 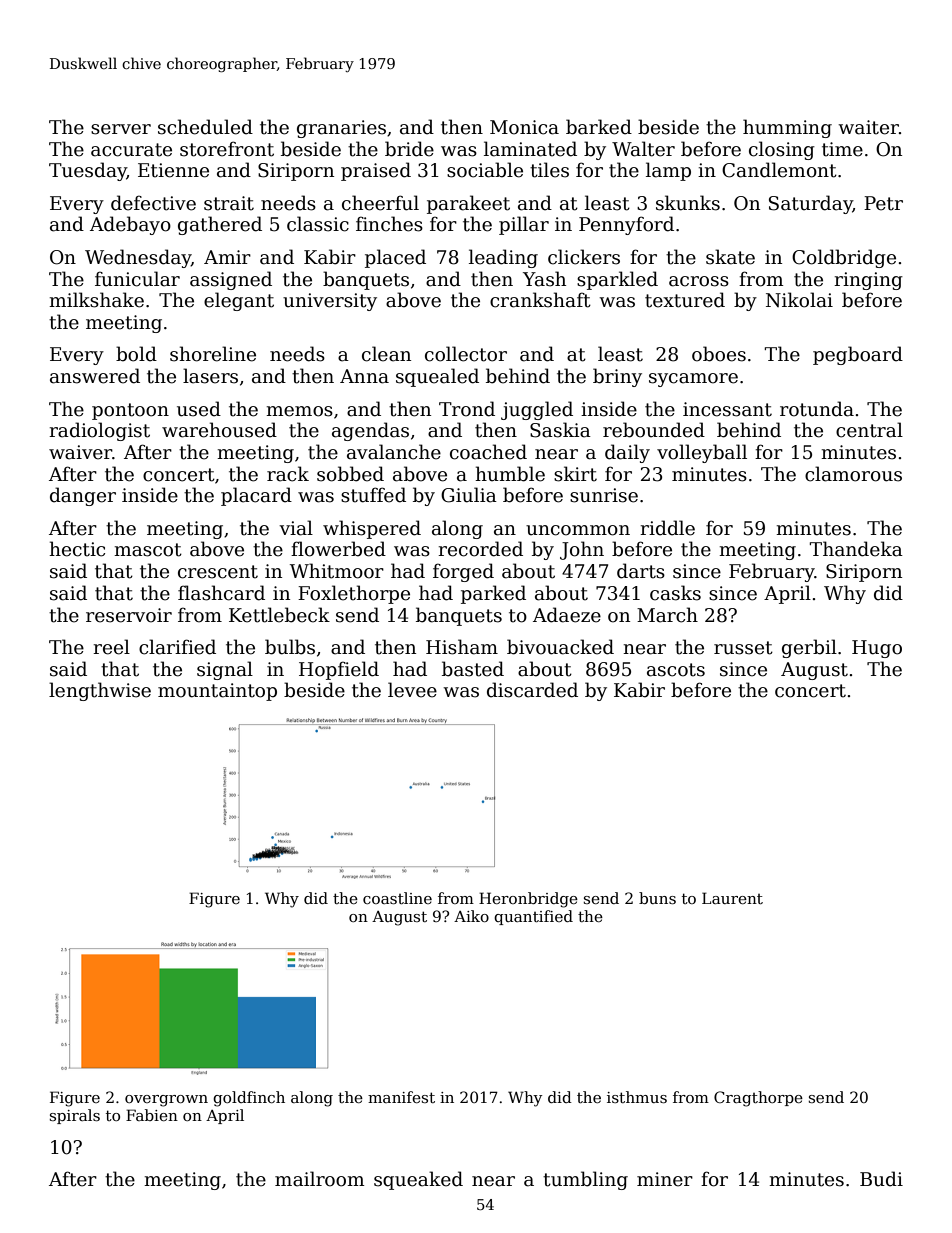 What do you see at coordinates (100, 691) in the page?
I see `lengthwise` at bounding box center [100, 691].
